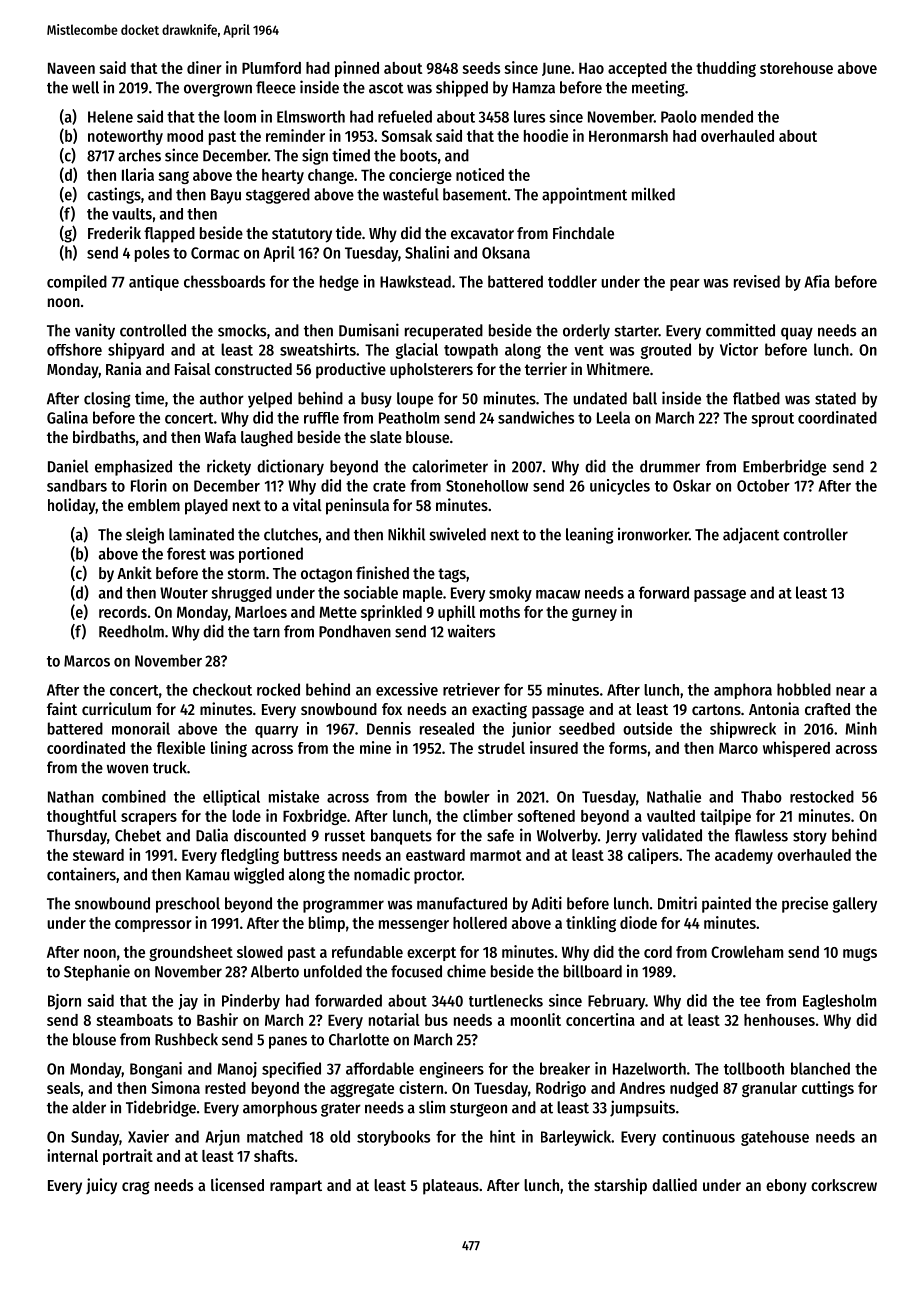 The width and height of the screenshot is (924, 1308). What do you see at coordinates (185, 136) in the screenshot?
I see `mood` at bounding box center [185, 136].
